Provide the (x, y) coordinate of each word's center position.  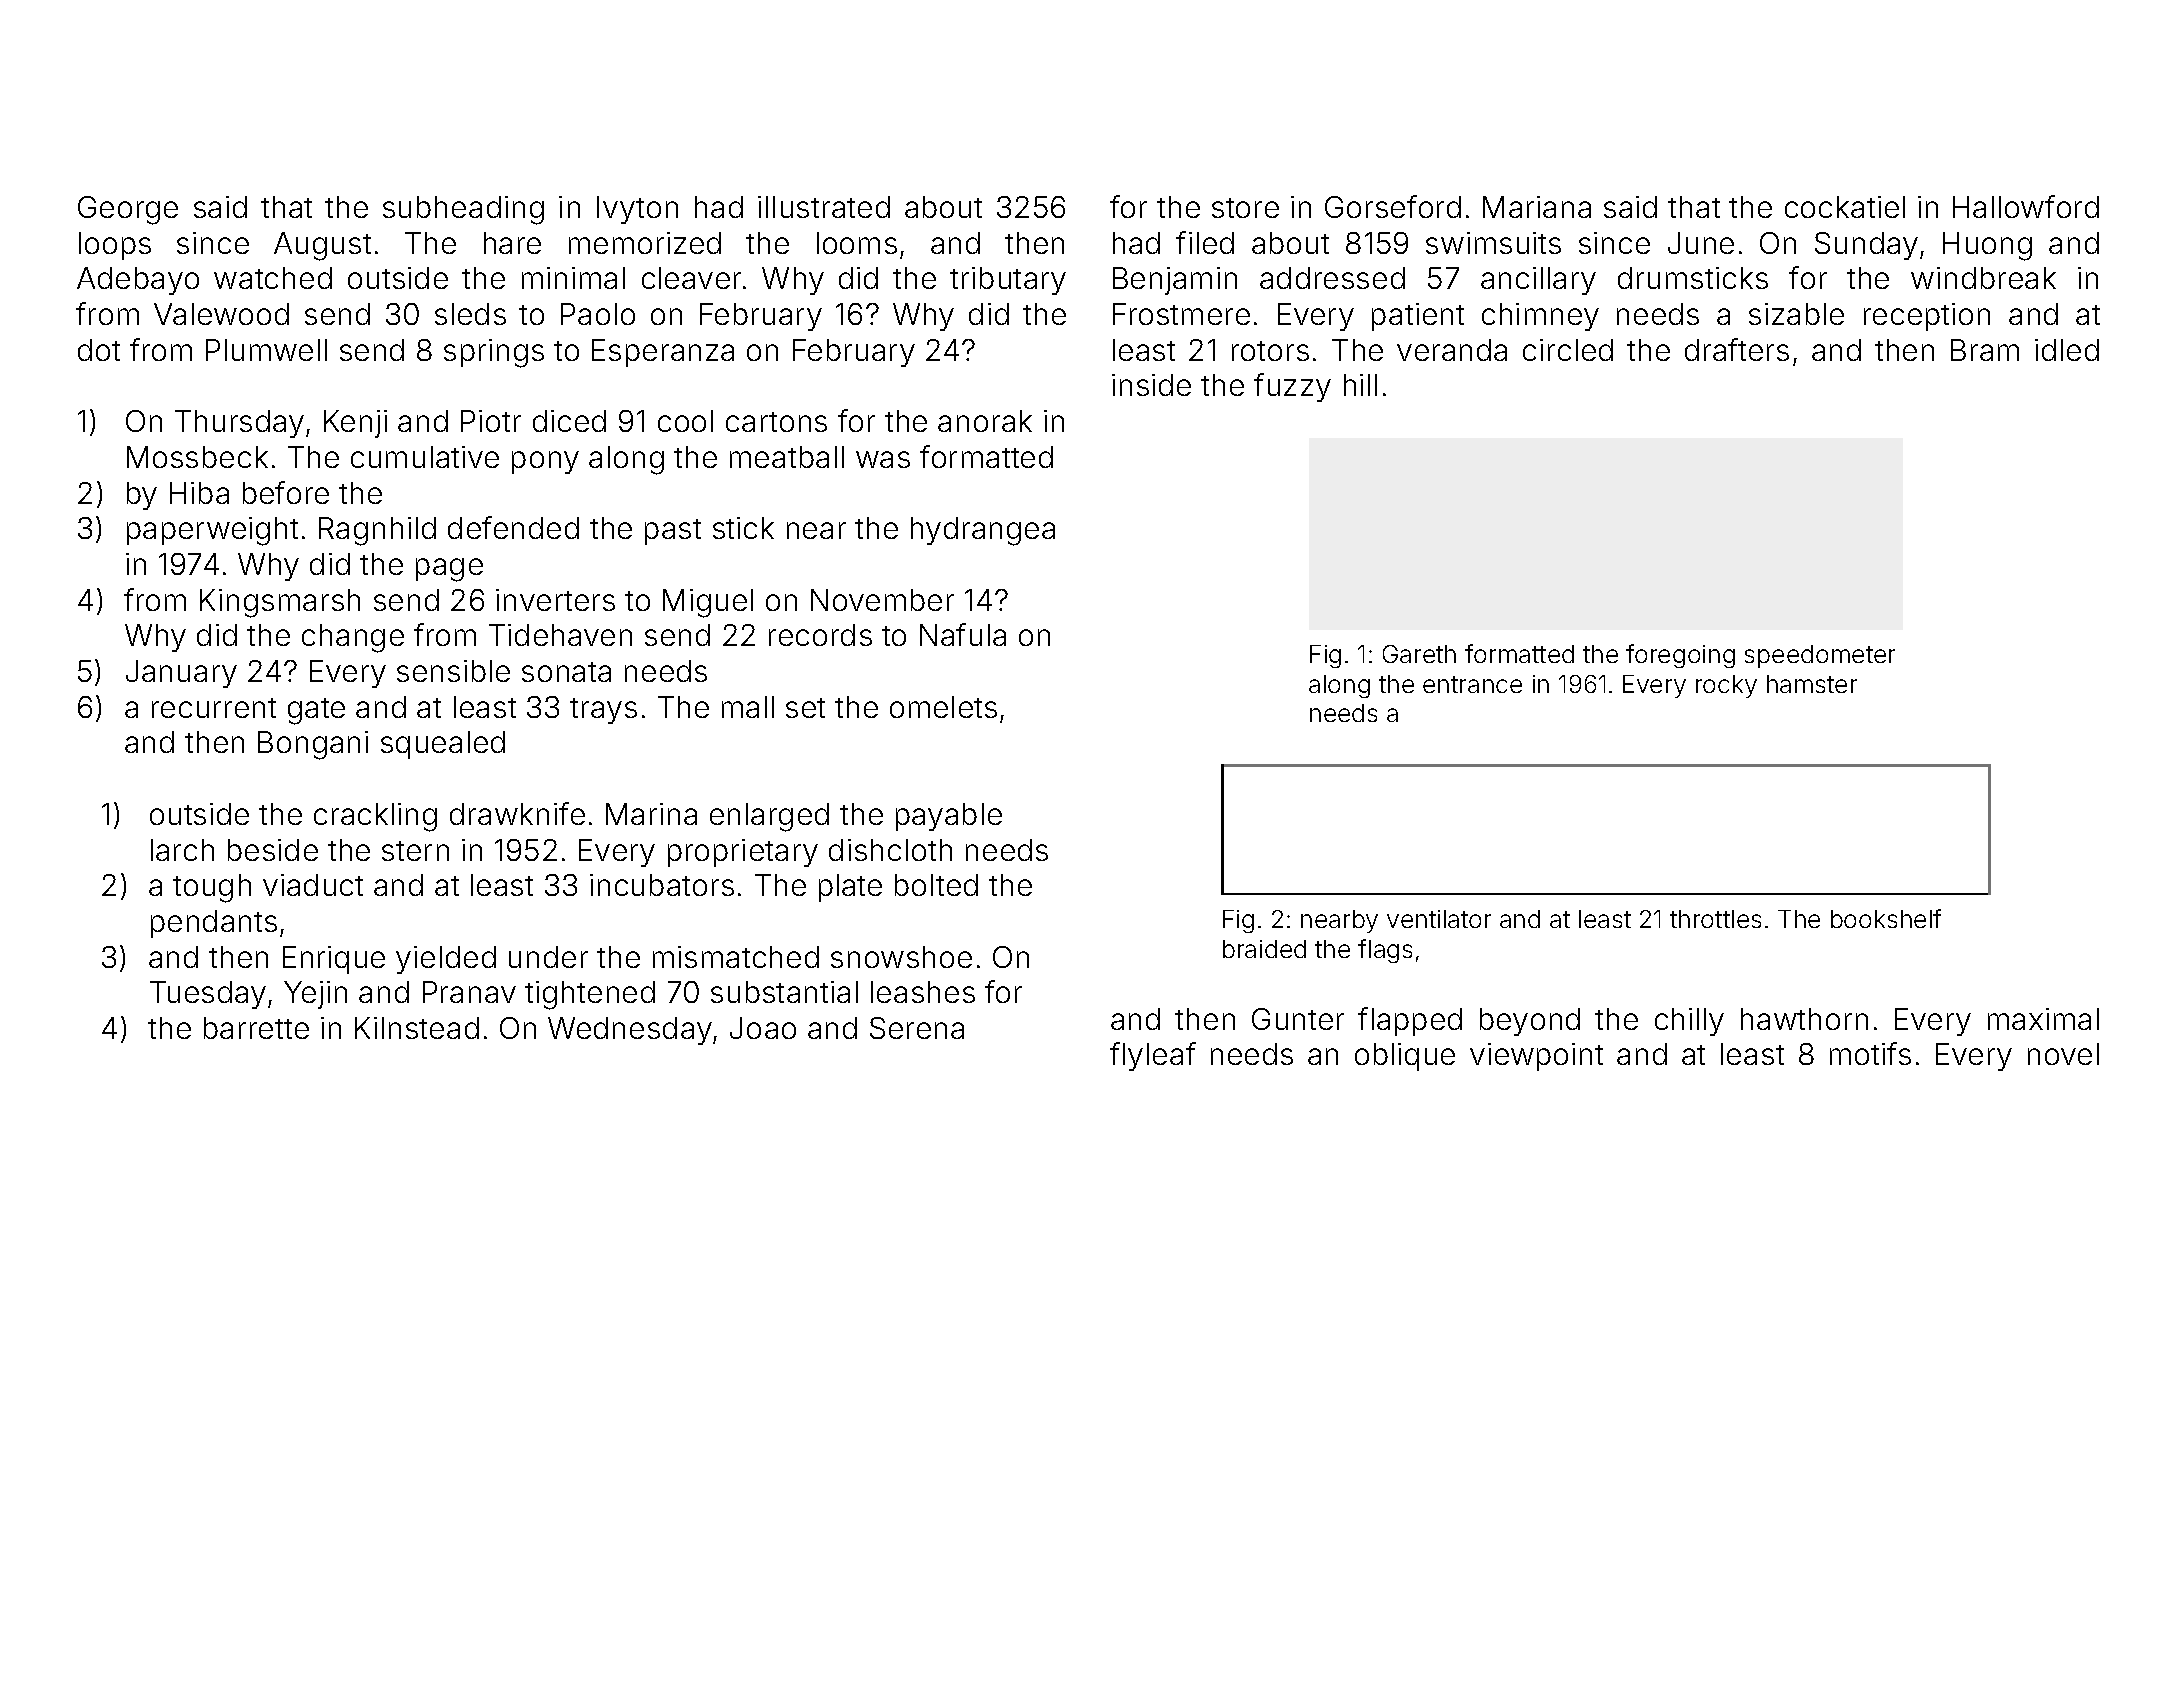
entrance (1472, 684)
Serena (917, 1028)
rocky (1726, 686)
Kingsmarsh (280, 603)
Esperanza (663, 353)
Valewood (221, 314)
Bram (1985, 350)
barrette (256, 1028)
